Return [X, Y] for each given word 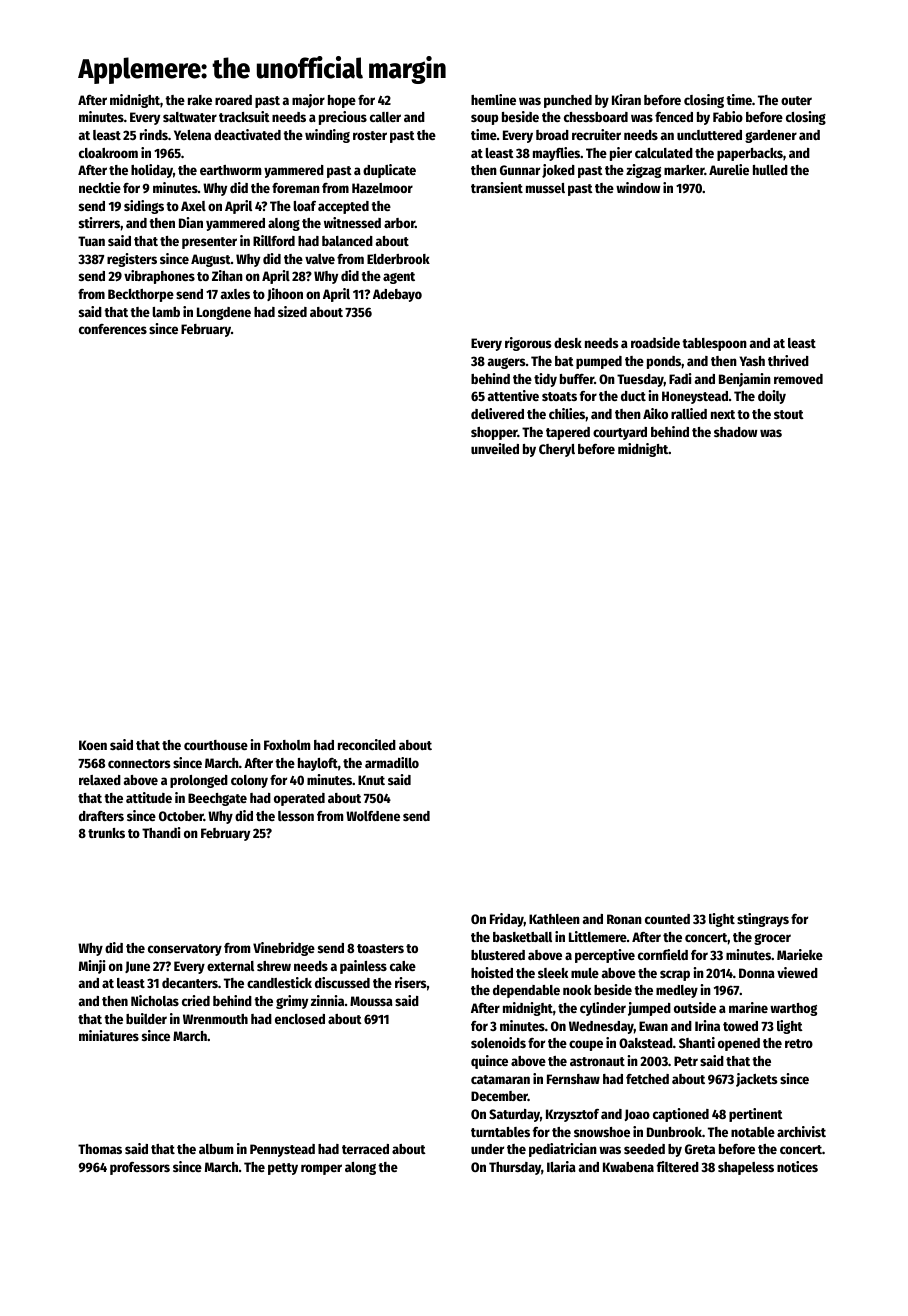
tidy [545, 380]
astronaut [597, 1061]
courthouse [216, 745]
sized [292, 311]
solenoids [498, 1042]
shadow [736, 432]
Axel [193, 206]
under [487, 1149]
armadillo [392, 762]
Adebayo [397, 295]
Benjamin [745, 380]
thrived [788, 360]
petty [283, 1169]
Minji [92, 967]
